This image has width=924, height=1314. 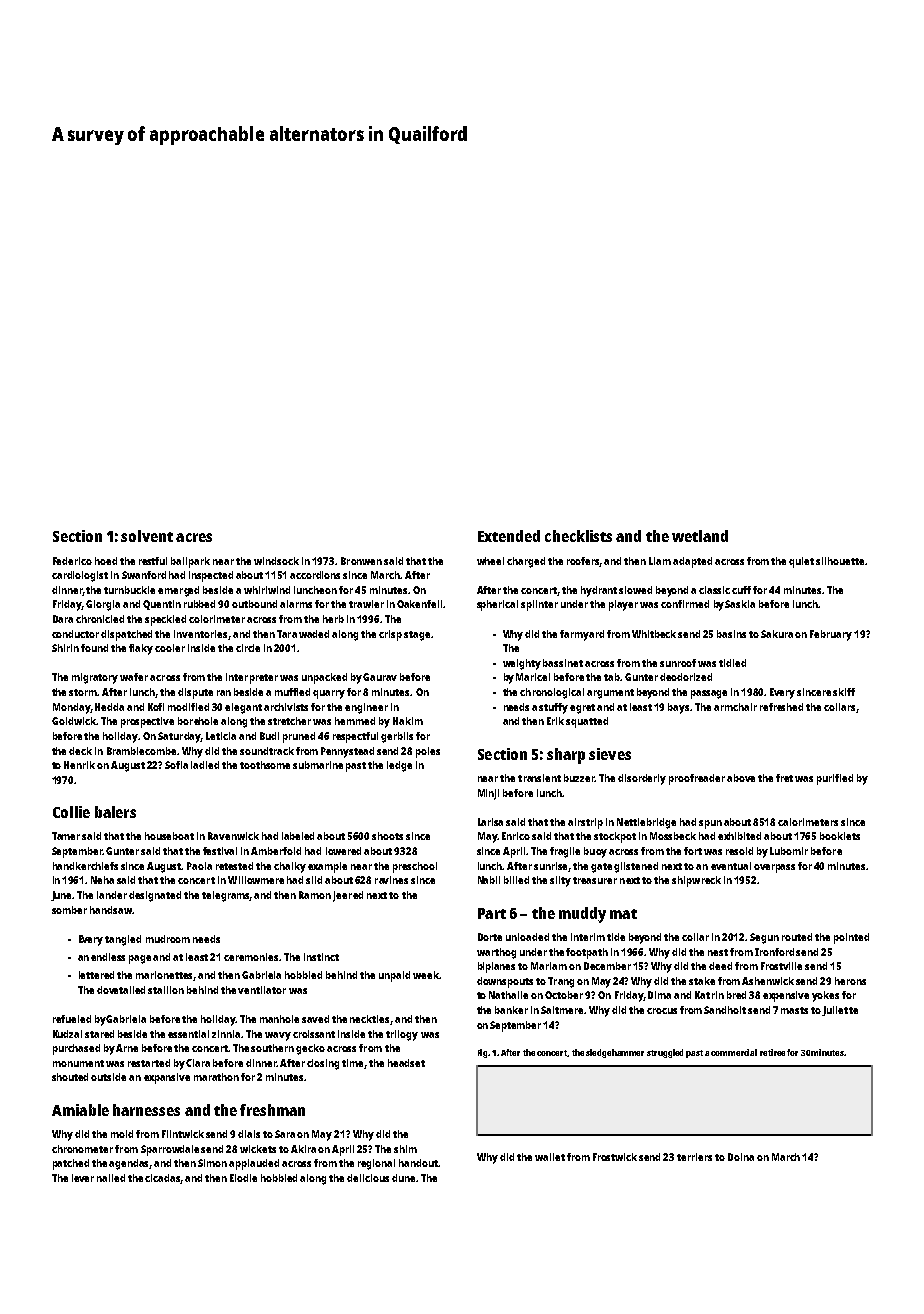 What do you see at coordinates (700, 536) in the image?
I see `wetland` at bounding box center [700, 536].
